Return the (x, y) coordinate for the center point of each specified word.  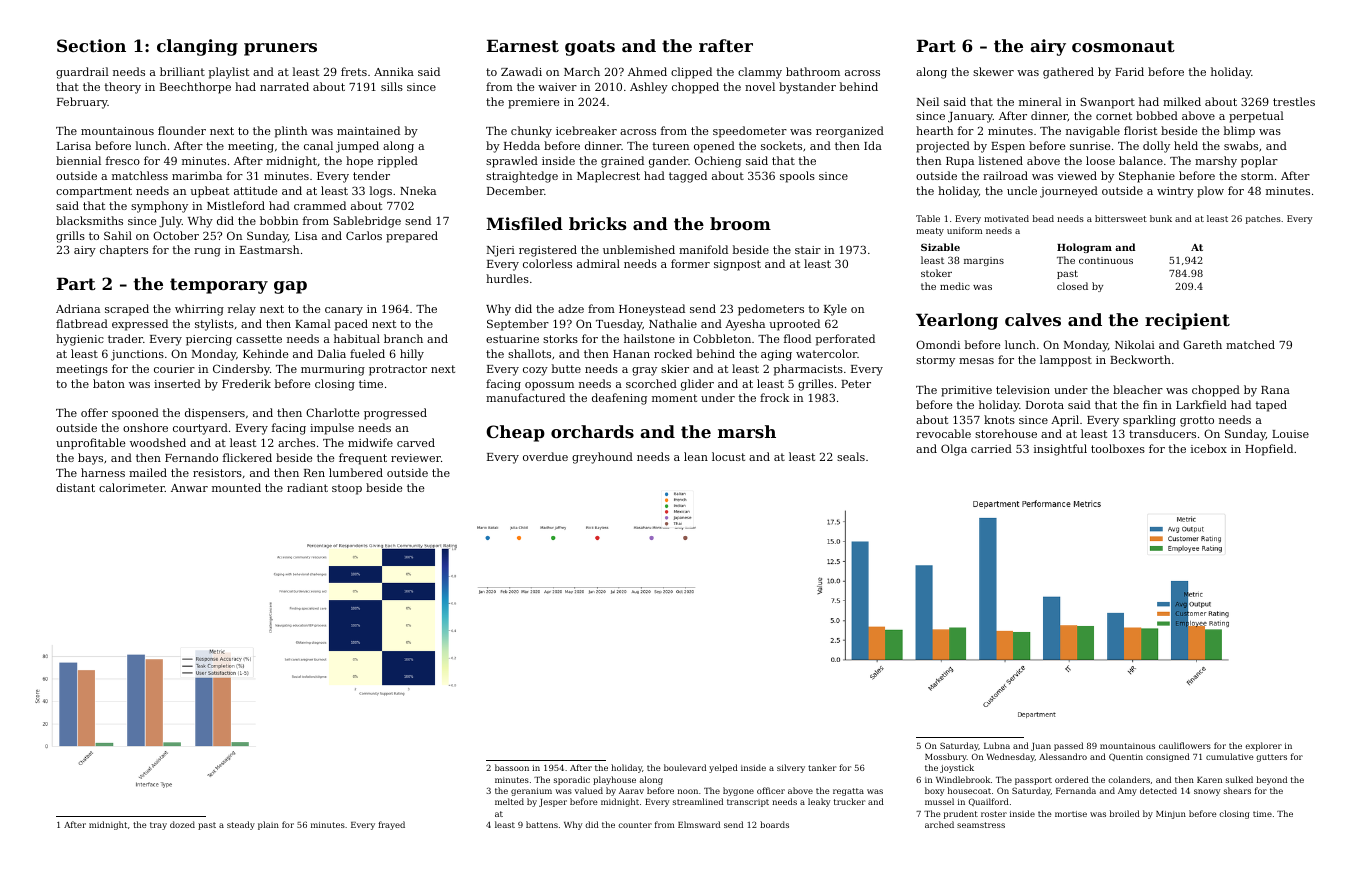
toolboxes (1118, 448)
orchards (592, 431)
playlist (228, 73)
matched (1250, 344)
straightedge (522, 177)
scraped (127, 310)
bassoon (512, 767)
